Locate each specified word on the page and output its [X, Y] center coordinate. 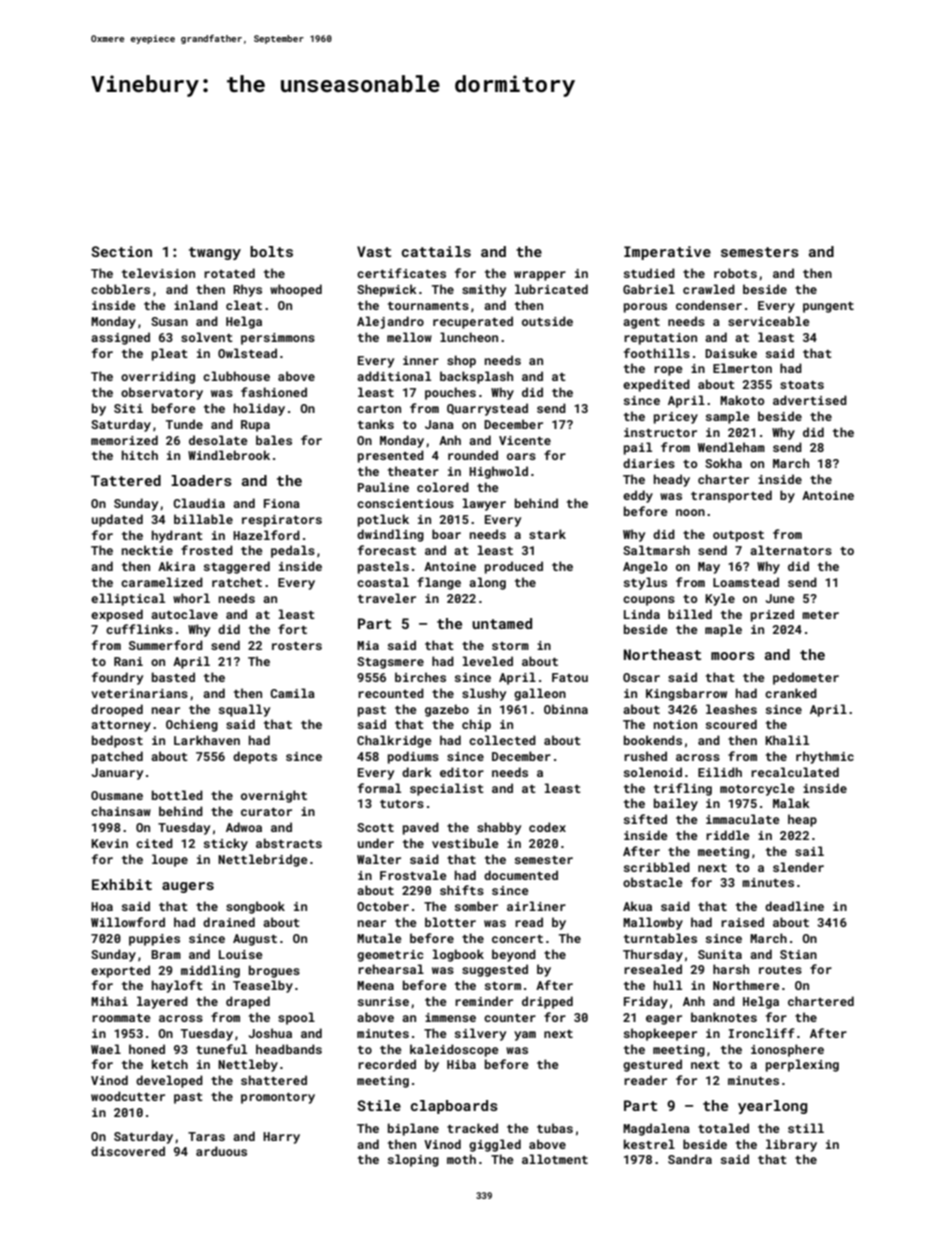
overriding [158, 377]
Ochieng [192, 725]
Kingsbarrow [686, 694]
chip [476, 725]
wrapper [540, 276]
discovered [128, 1151]
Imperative [667, 253]
